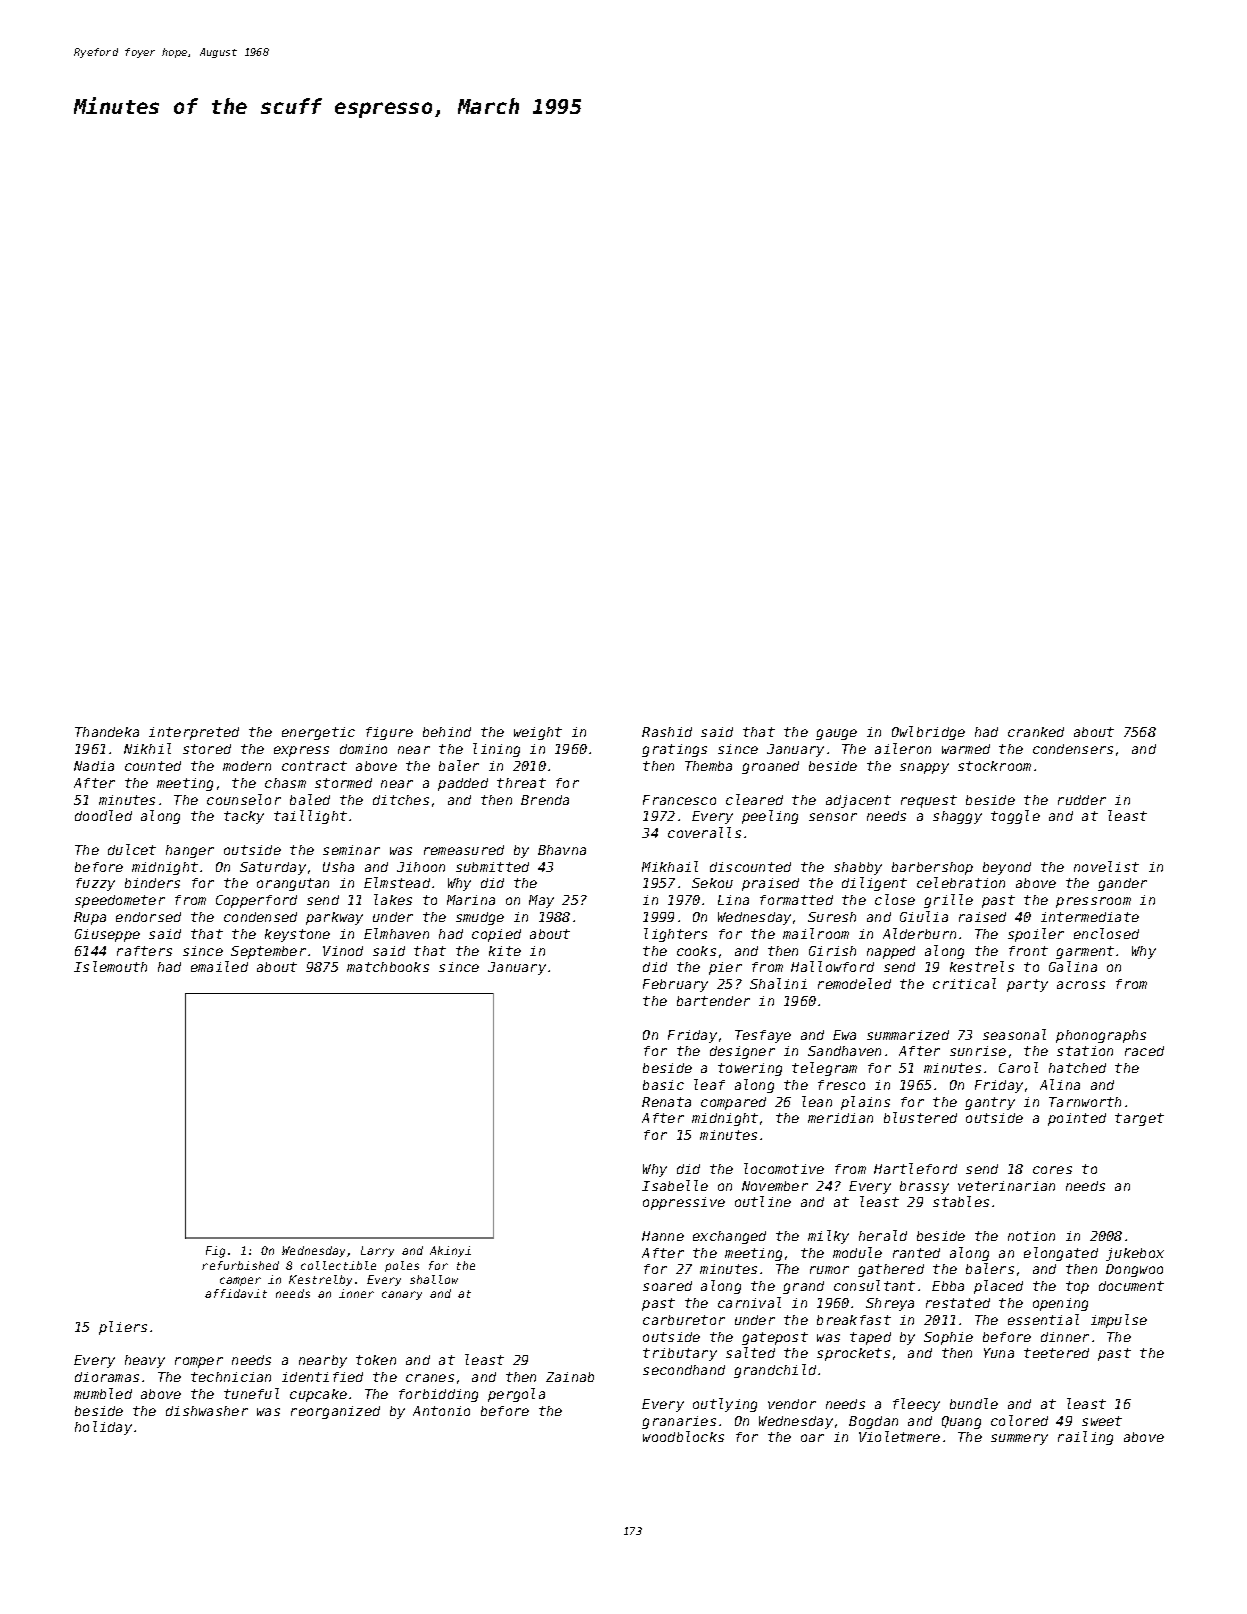  Describe the element at coordinates (696, 951) in the image. I see `cooks` at that location.
